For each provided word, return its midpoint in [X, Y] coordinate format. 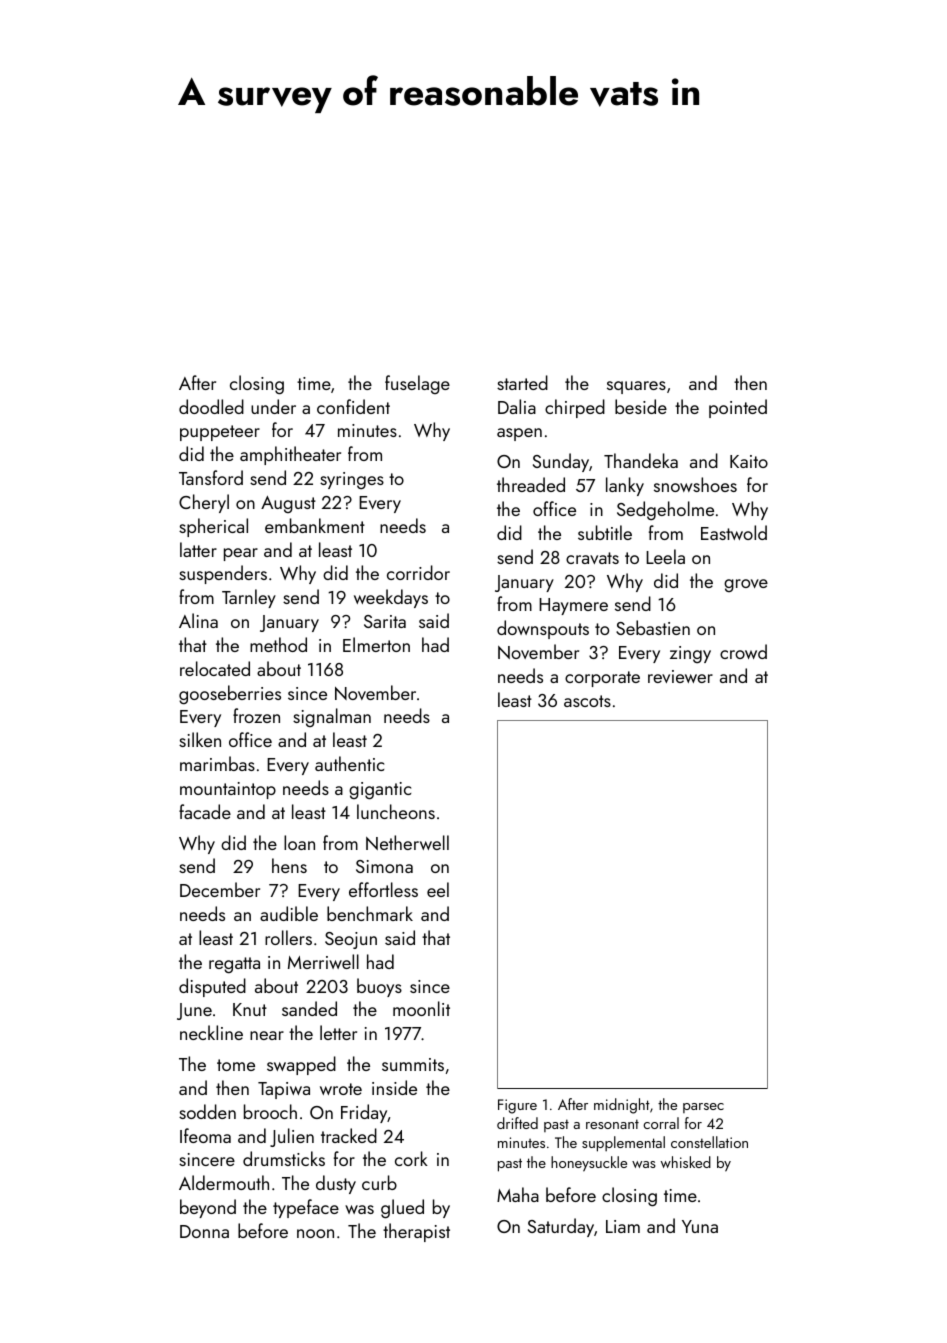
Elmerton [376, 644]
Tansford [211, 477]
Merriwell [323, 961]
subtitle [605, 532]
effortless [383, 889]
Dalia [517, 406]
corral [661, 1123]
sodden [207, 1111]
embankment [315, 525]
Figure [517, 1106]
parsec [703, 1108]
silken [200, 739]
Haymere [573, 606]
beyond [208, 1208]
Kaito [749, 461]
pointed [738, 408]
